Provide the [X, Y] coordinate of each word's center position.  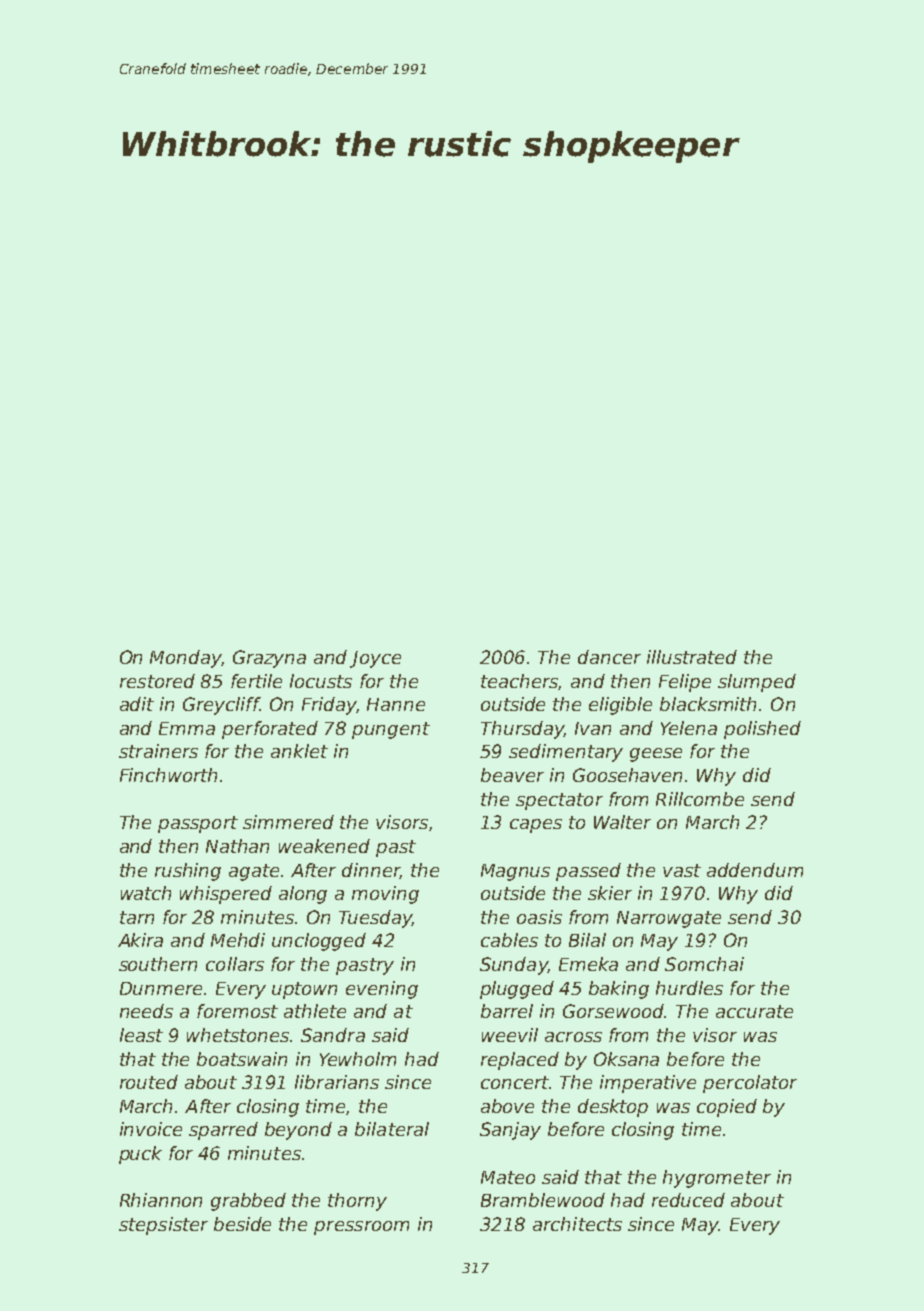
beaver [512, 775]
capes [536, 826]
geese [656, 755]
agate [254, 872]
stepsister [163, 1226]
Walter [622, 822]
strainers [158, 751]
